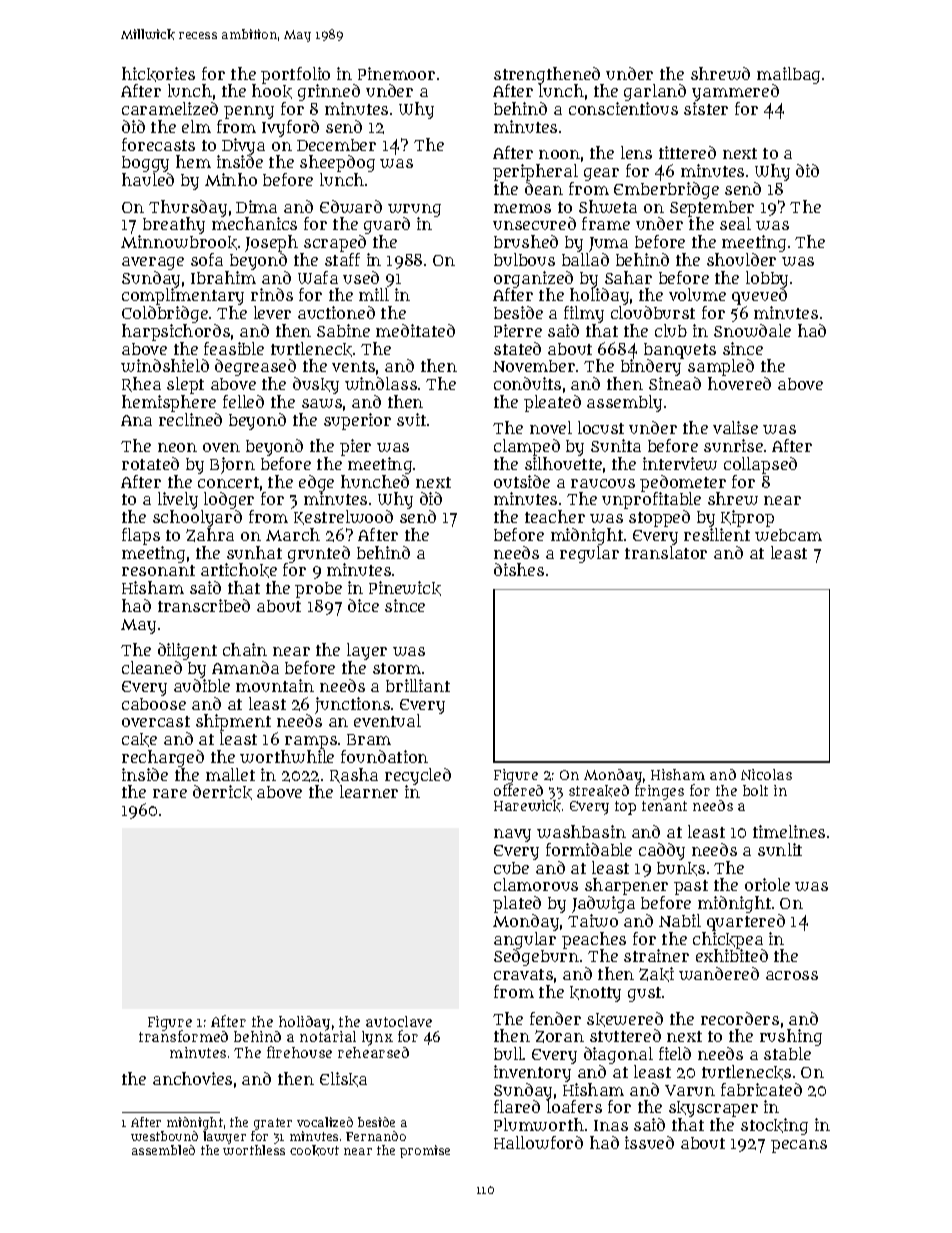  What do you see at coordinates (188, 209) in the image?
I see `Thursday` at bounding box center [188, 209].
